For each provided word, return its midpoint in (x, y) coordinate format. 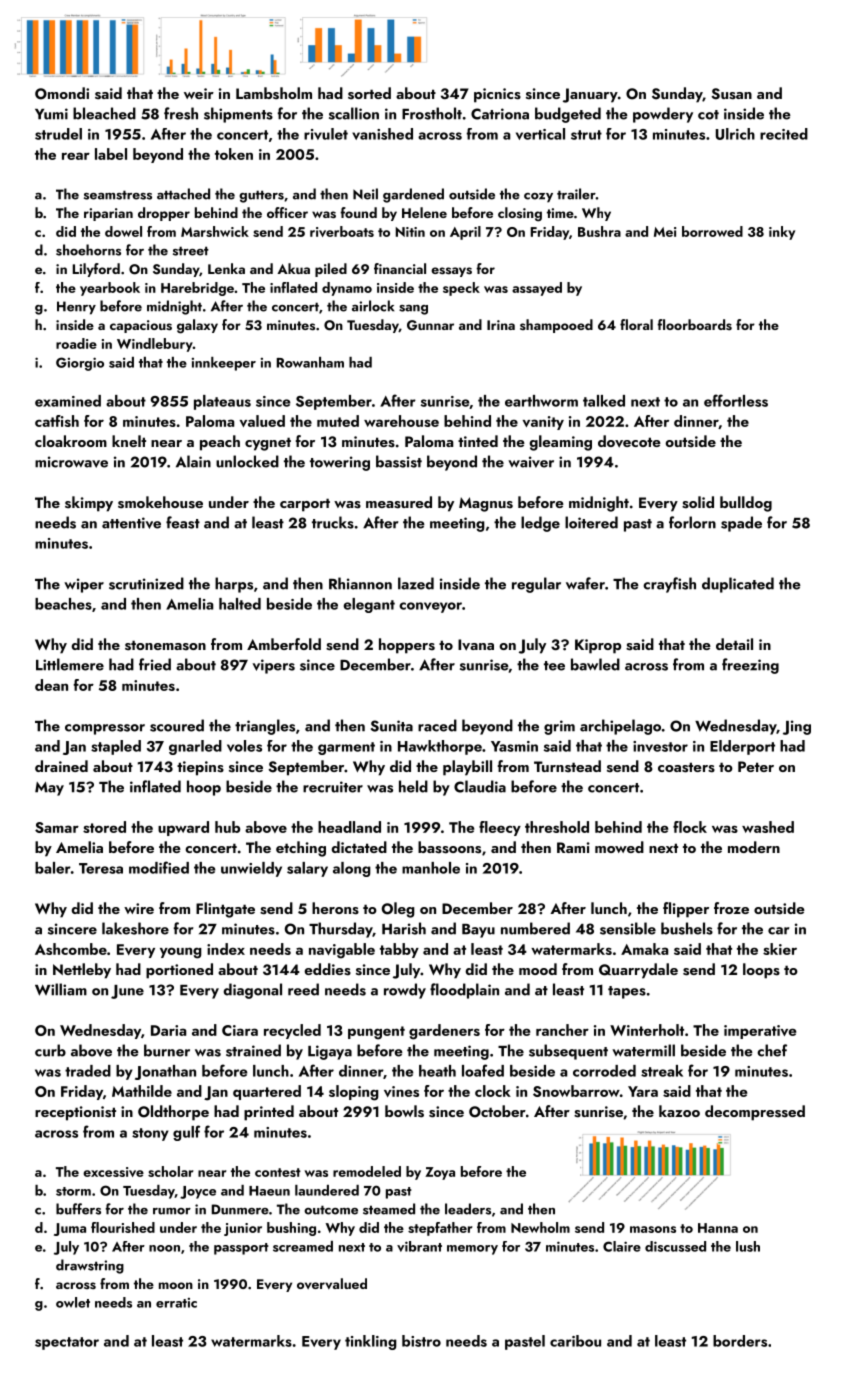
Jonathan (165, 1072)
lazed (416, 583)
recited (784, 134)
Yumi (51, 114)
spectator (67, 1343)
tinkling (371, 1342)
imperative (760, 1032)
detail (734, 644)
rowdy (405, 991)
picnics (497, 95)
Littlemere (70, 664)
